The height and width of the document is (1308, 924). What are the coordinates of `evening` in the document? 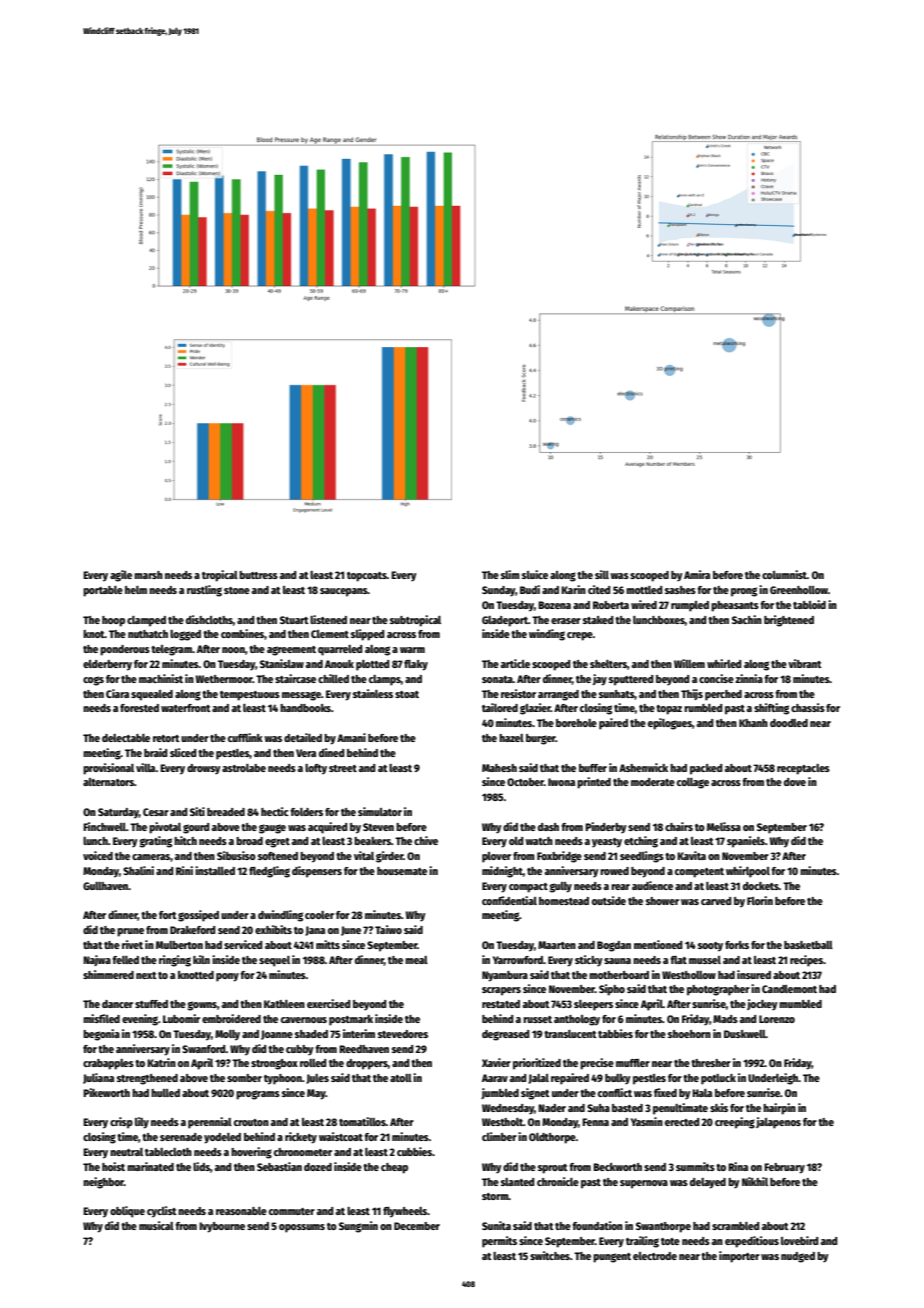 It's located at (140, 1020).
